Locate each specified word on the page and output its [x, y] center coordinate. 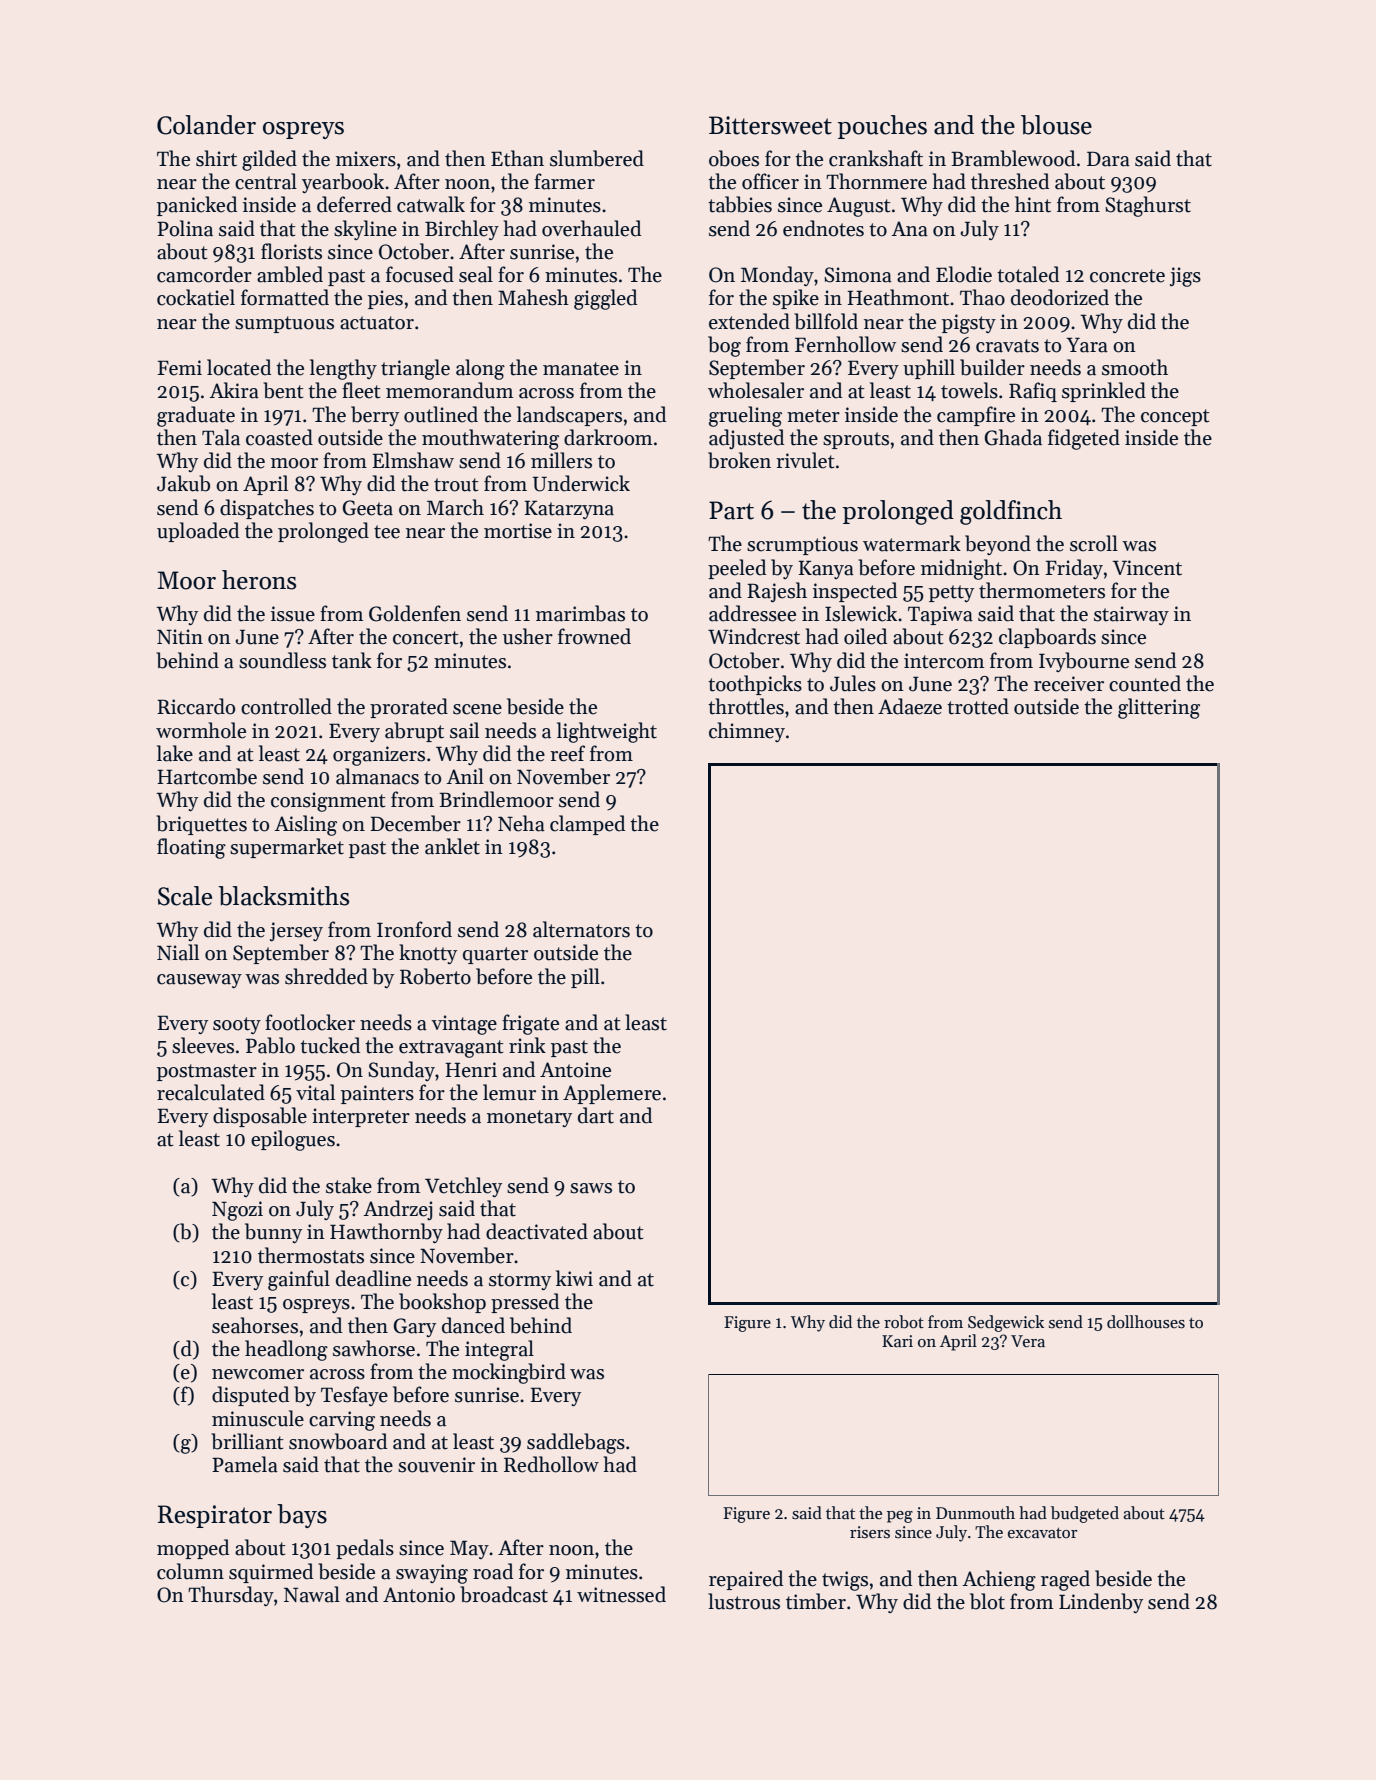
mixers [366, 159]
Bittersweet [770, 125]
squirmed [271, 1573]
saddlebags [576, 1443]
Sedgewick [1006, 1323]
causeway [199, 981]
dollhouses [1146, 1322]
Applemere [612, 1094]
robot [904, 1322]
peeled [737, 569]
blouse [1056, 125]
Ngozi [237, 1211]
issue [293, 614]
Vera [1028, 1341]
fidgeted [1084, 439]
